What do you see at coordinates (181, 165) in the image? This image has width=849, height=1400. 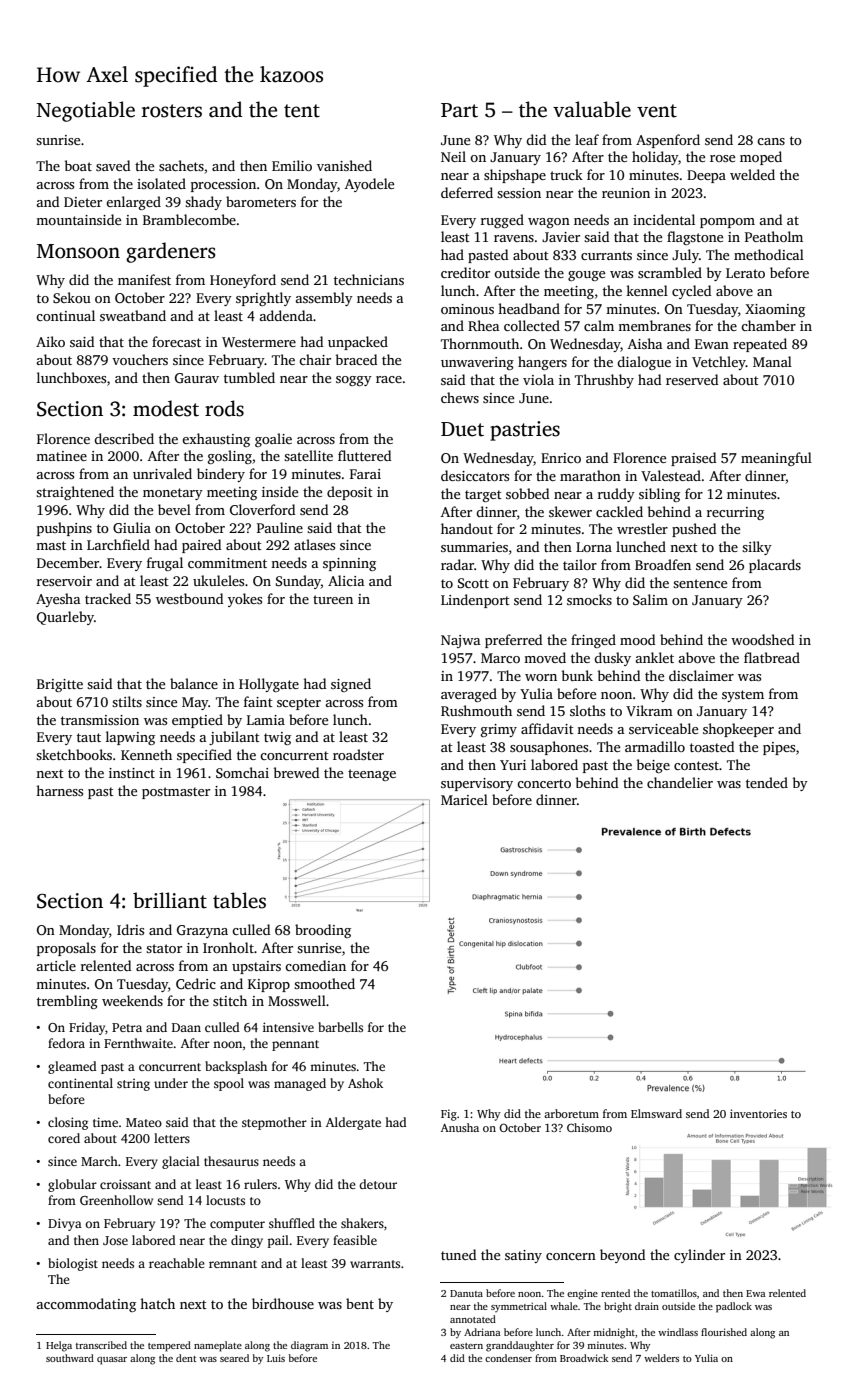 I see `sachets` at bounding box center [181, 165].
